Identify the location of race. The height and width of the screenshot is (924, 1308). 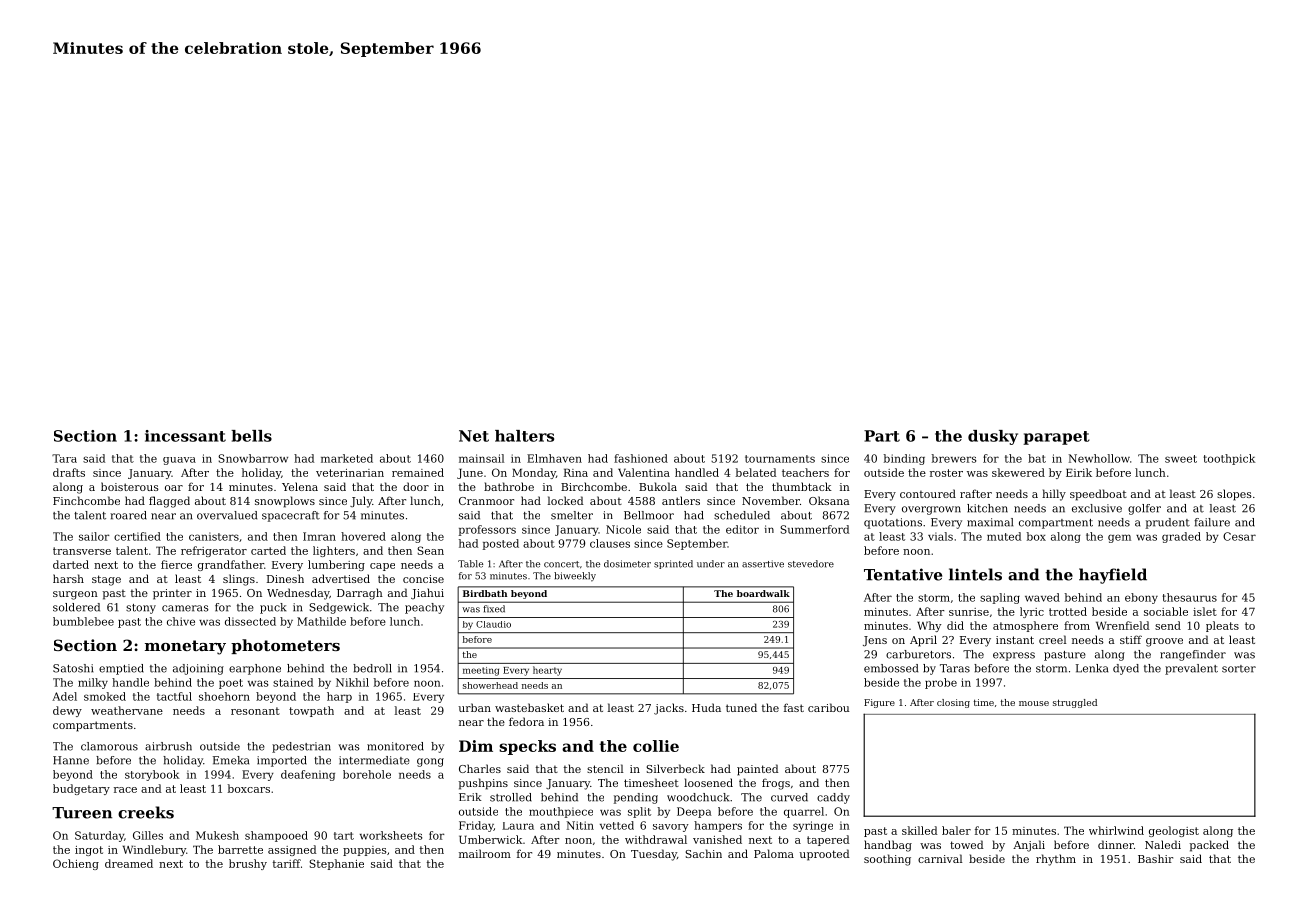
(125, 790).
